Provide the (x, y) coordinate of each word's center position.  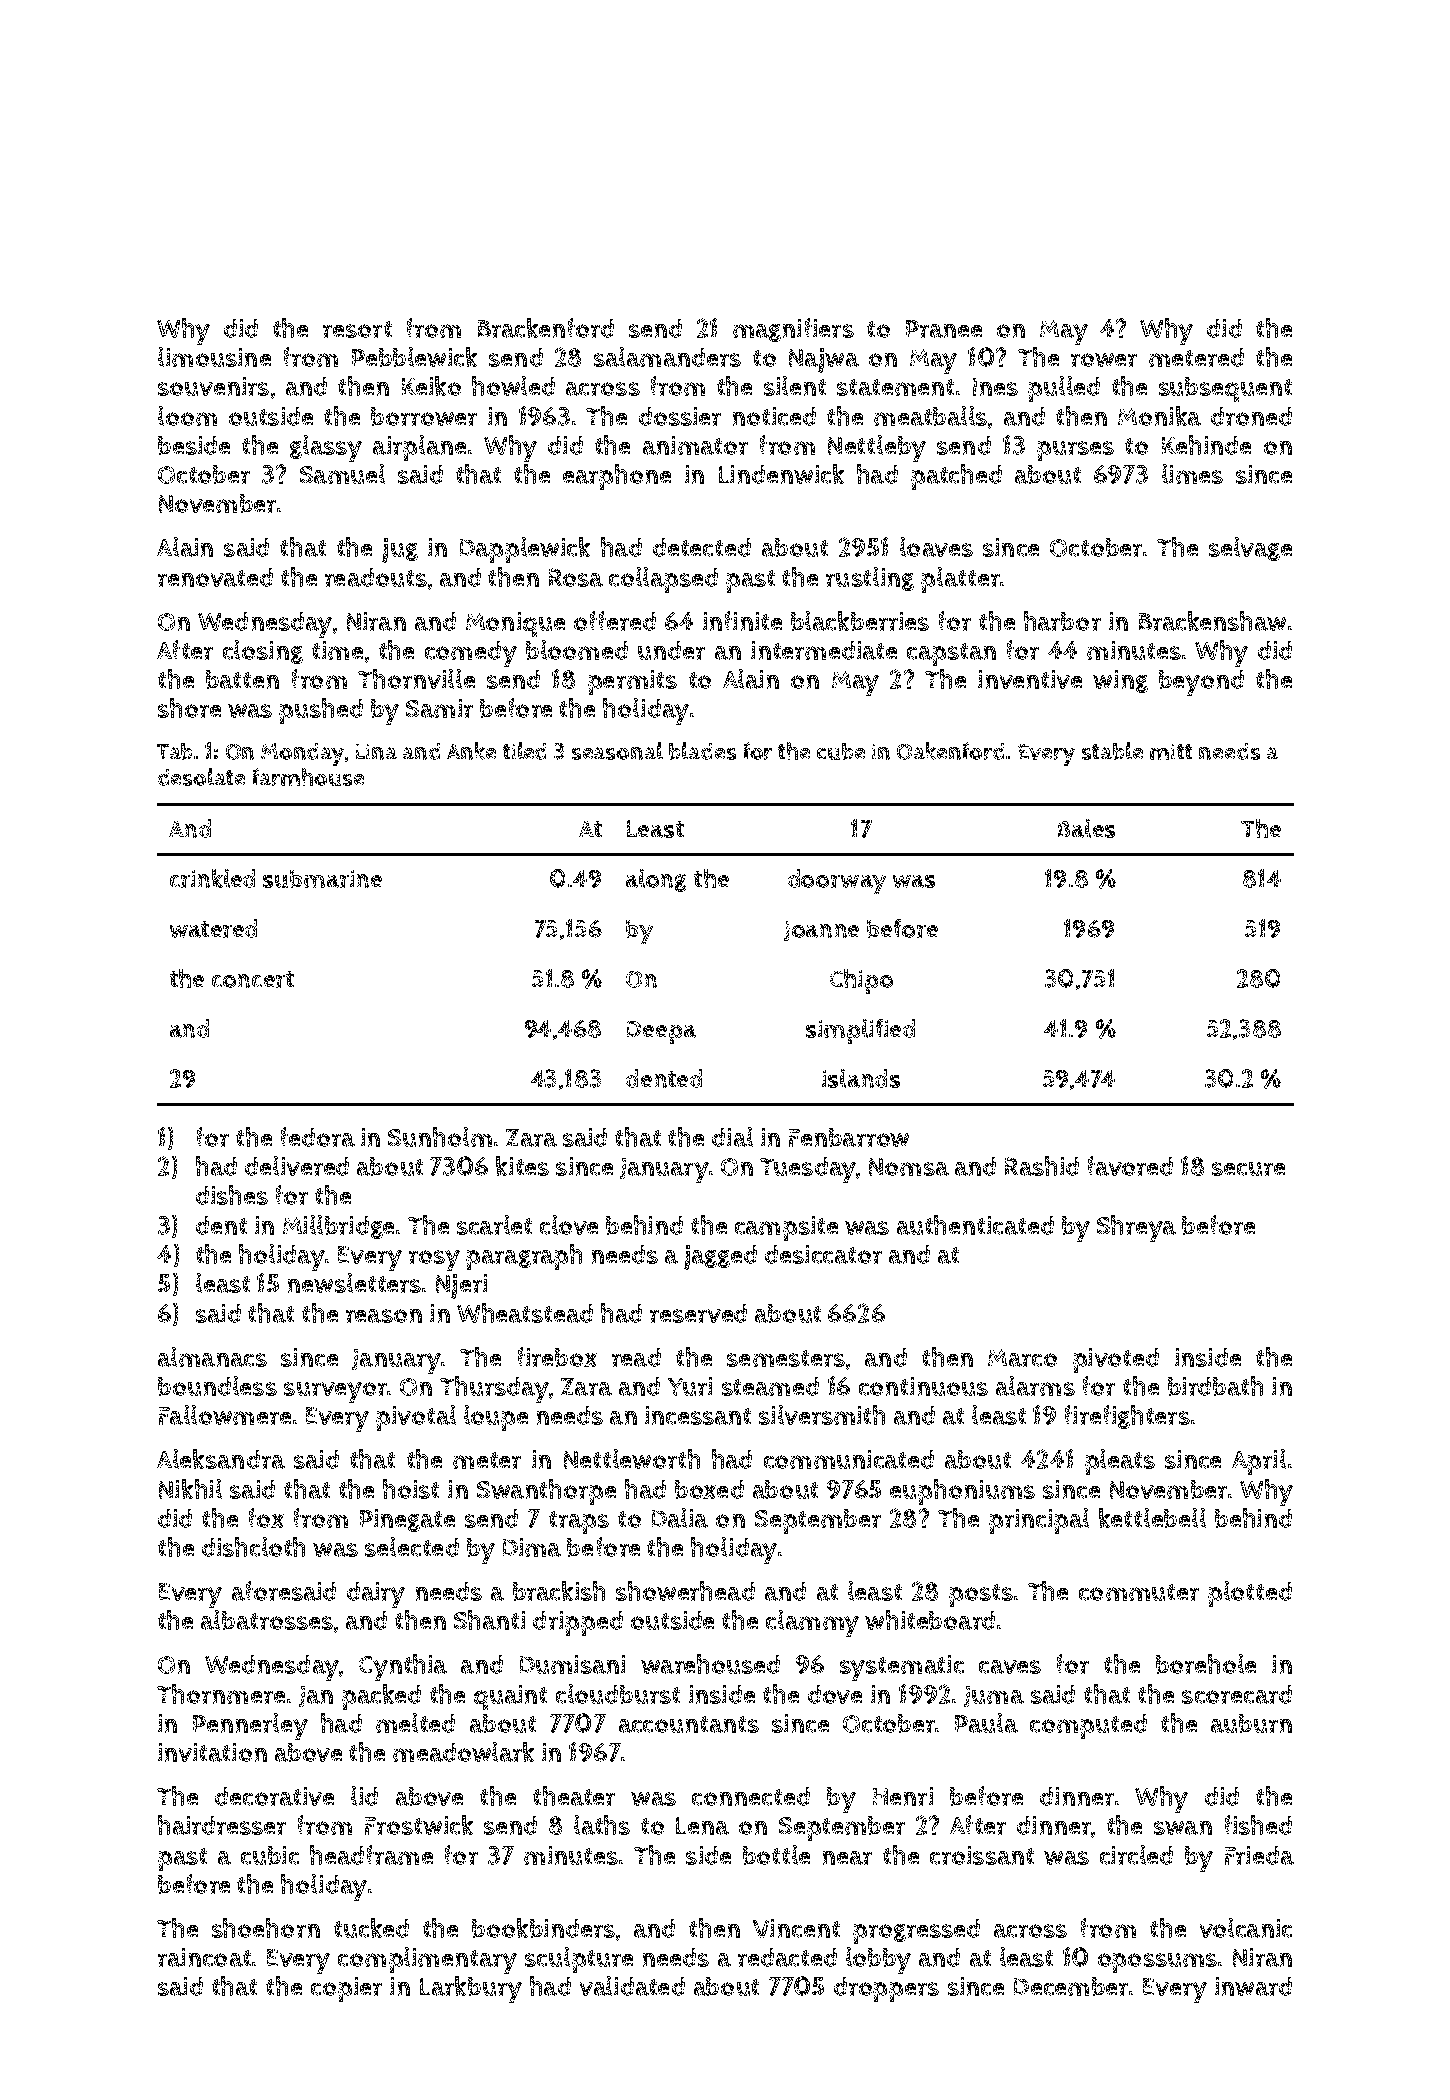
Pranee (944, 329)
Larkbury (471, 1989)
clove (569, 1225)
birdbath (1215, 1386)
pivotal (416, 1418)
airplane (419, 448)
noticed (774, 416)
